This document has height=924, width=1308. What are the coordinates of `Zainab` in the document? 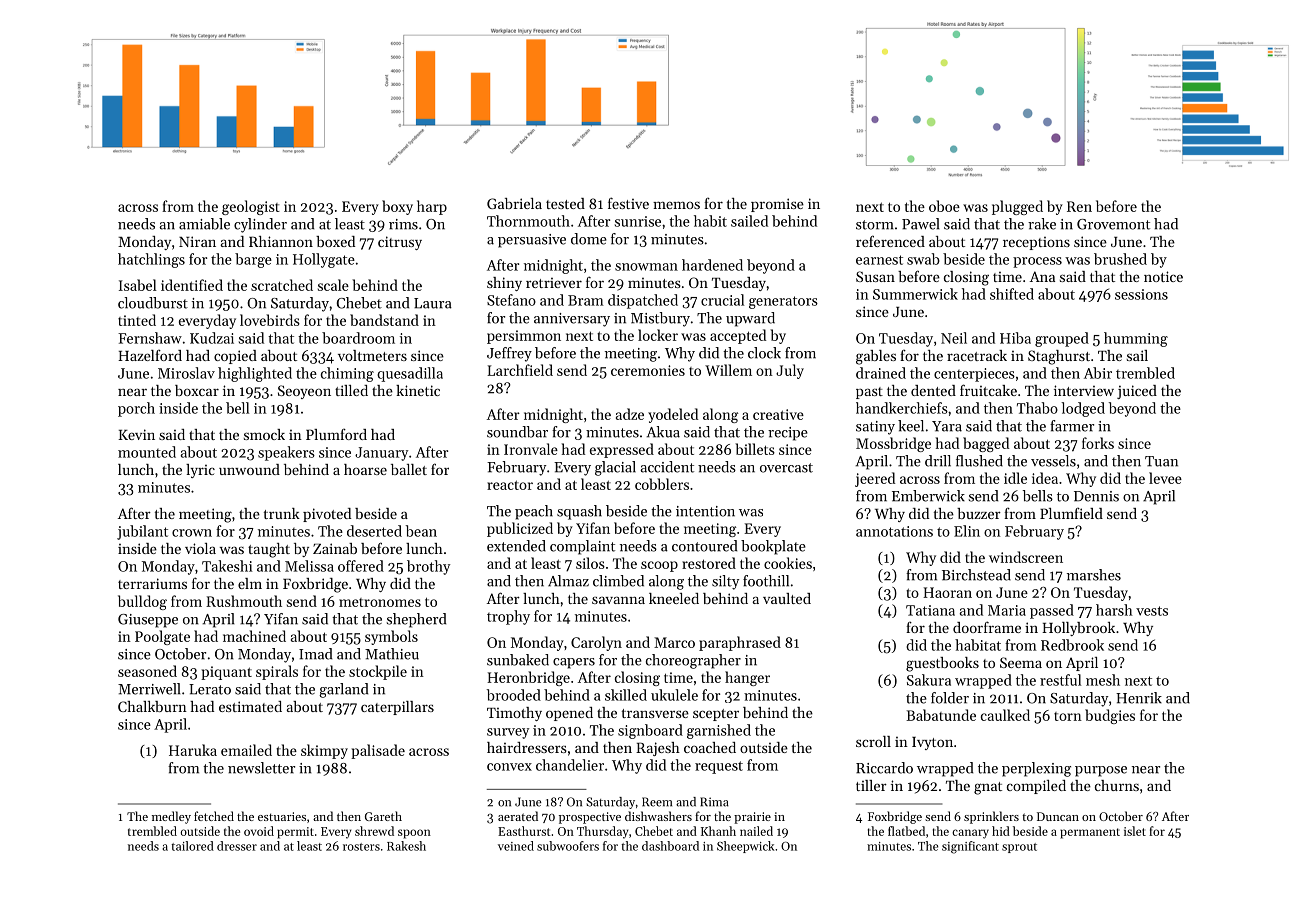 It's located at (335, 548).
